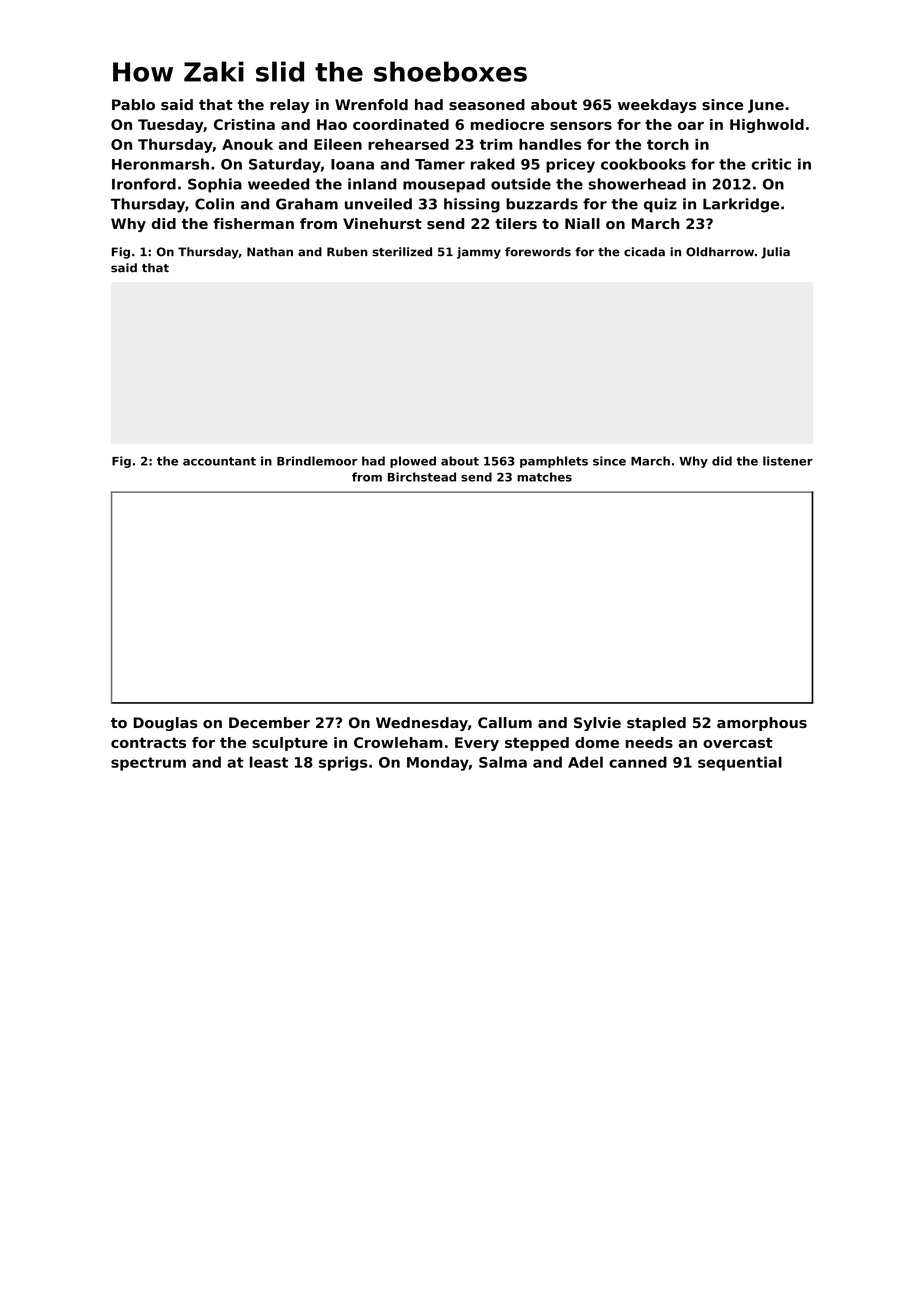 Image resolution: width=924 pixels, height=1308 pixels. I want to click on listener, so click(788, 461).
